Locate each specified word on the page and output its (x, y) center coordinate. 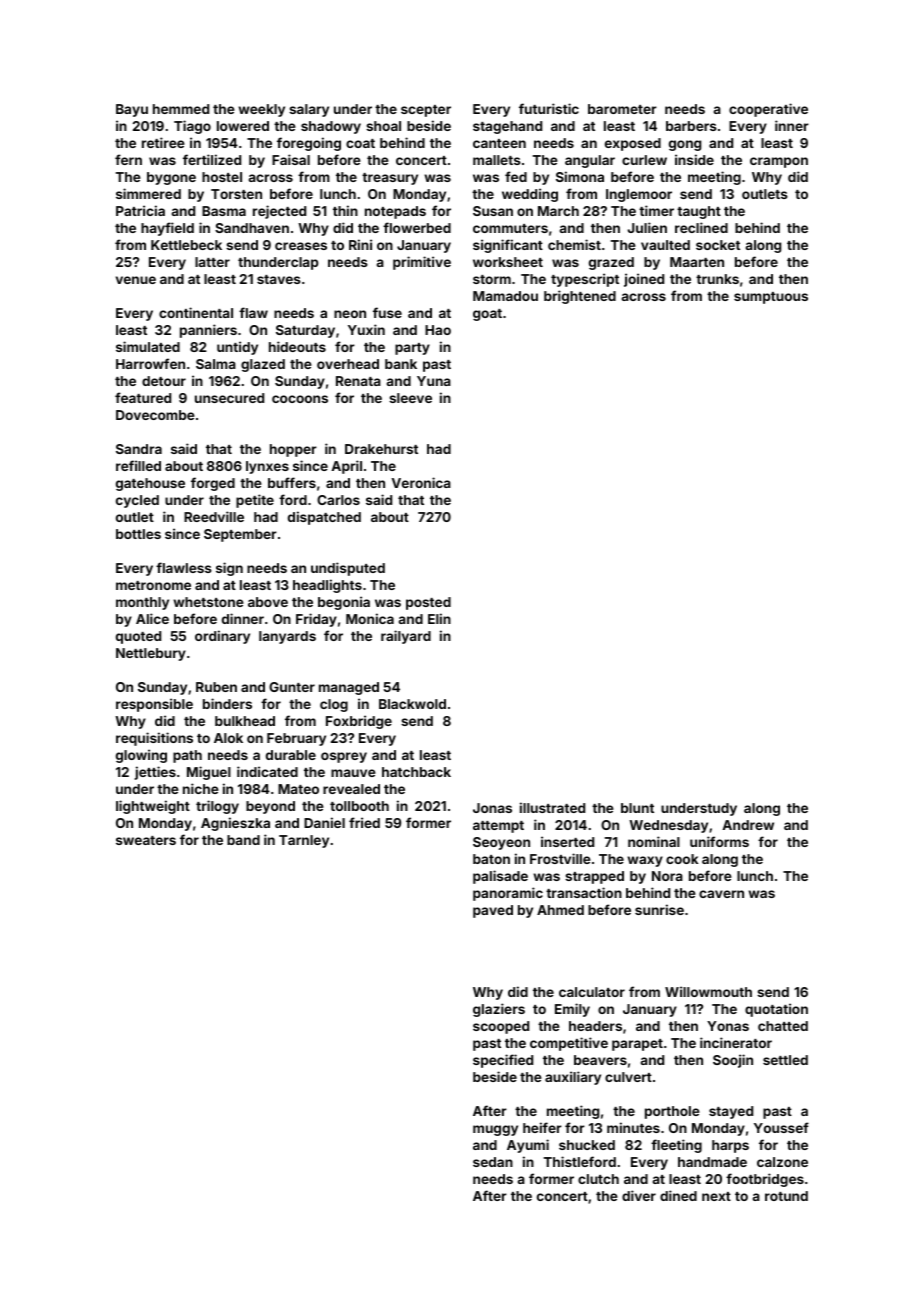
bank (401, 364)
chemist (574, 244)
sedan (493, 1162)
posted (428, 603)
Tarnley (304, 841)
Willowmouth (708, 991)
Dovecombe (155, 415)
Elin (439, 618)
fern (128, 159)
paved (493, 911)
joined (644, 280)
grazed (611, 263)
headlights (327, 586)
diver (639, 1195)
